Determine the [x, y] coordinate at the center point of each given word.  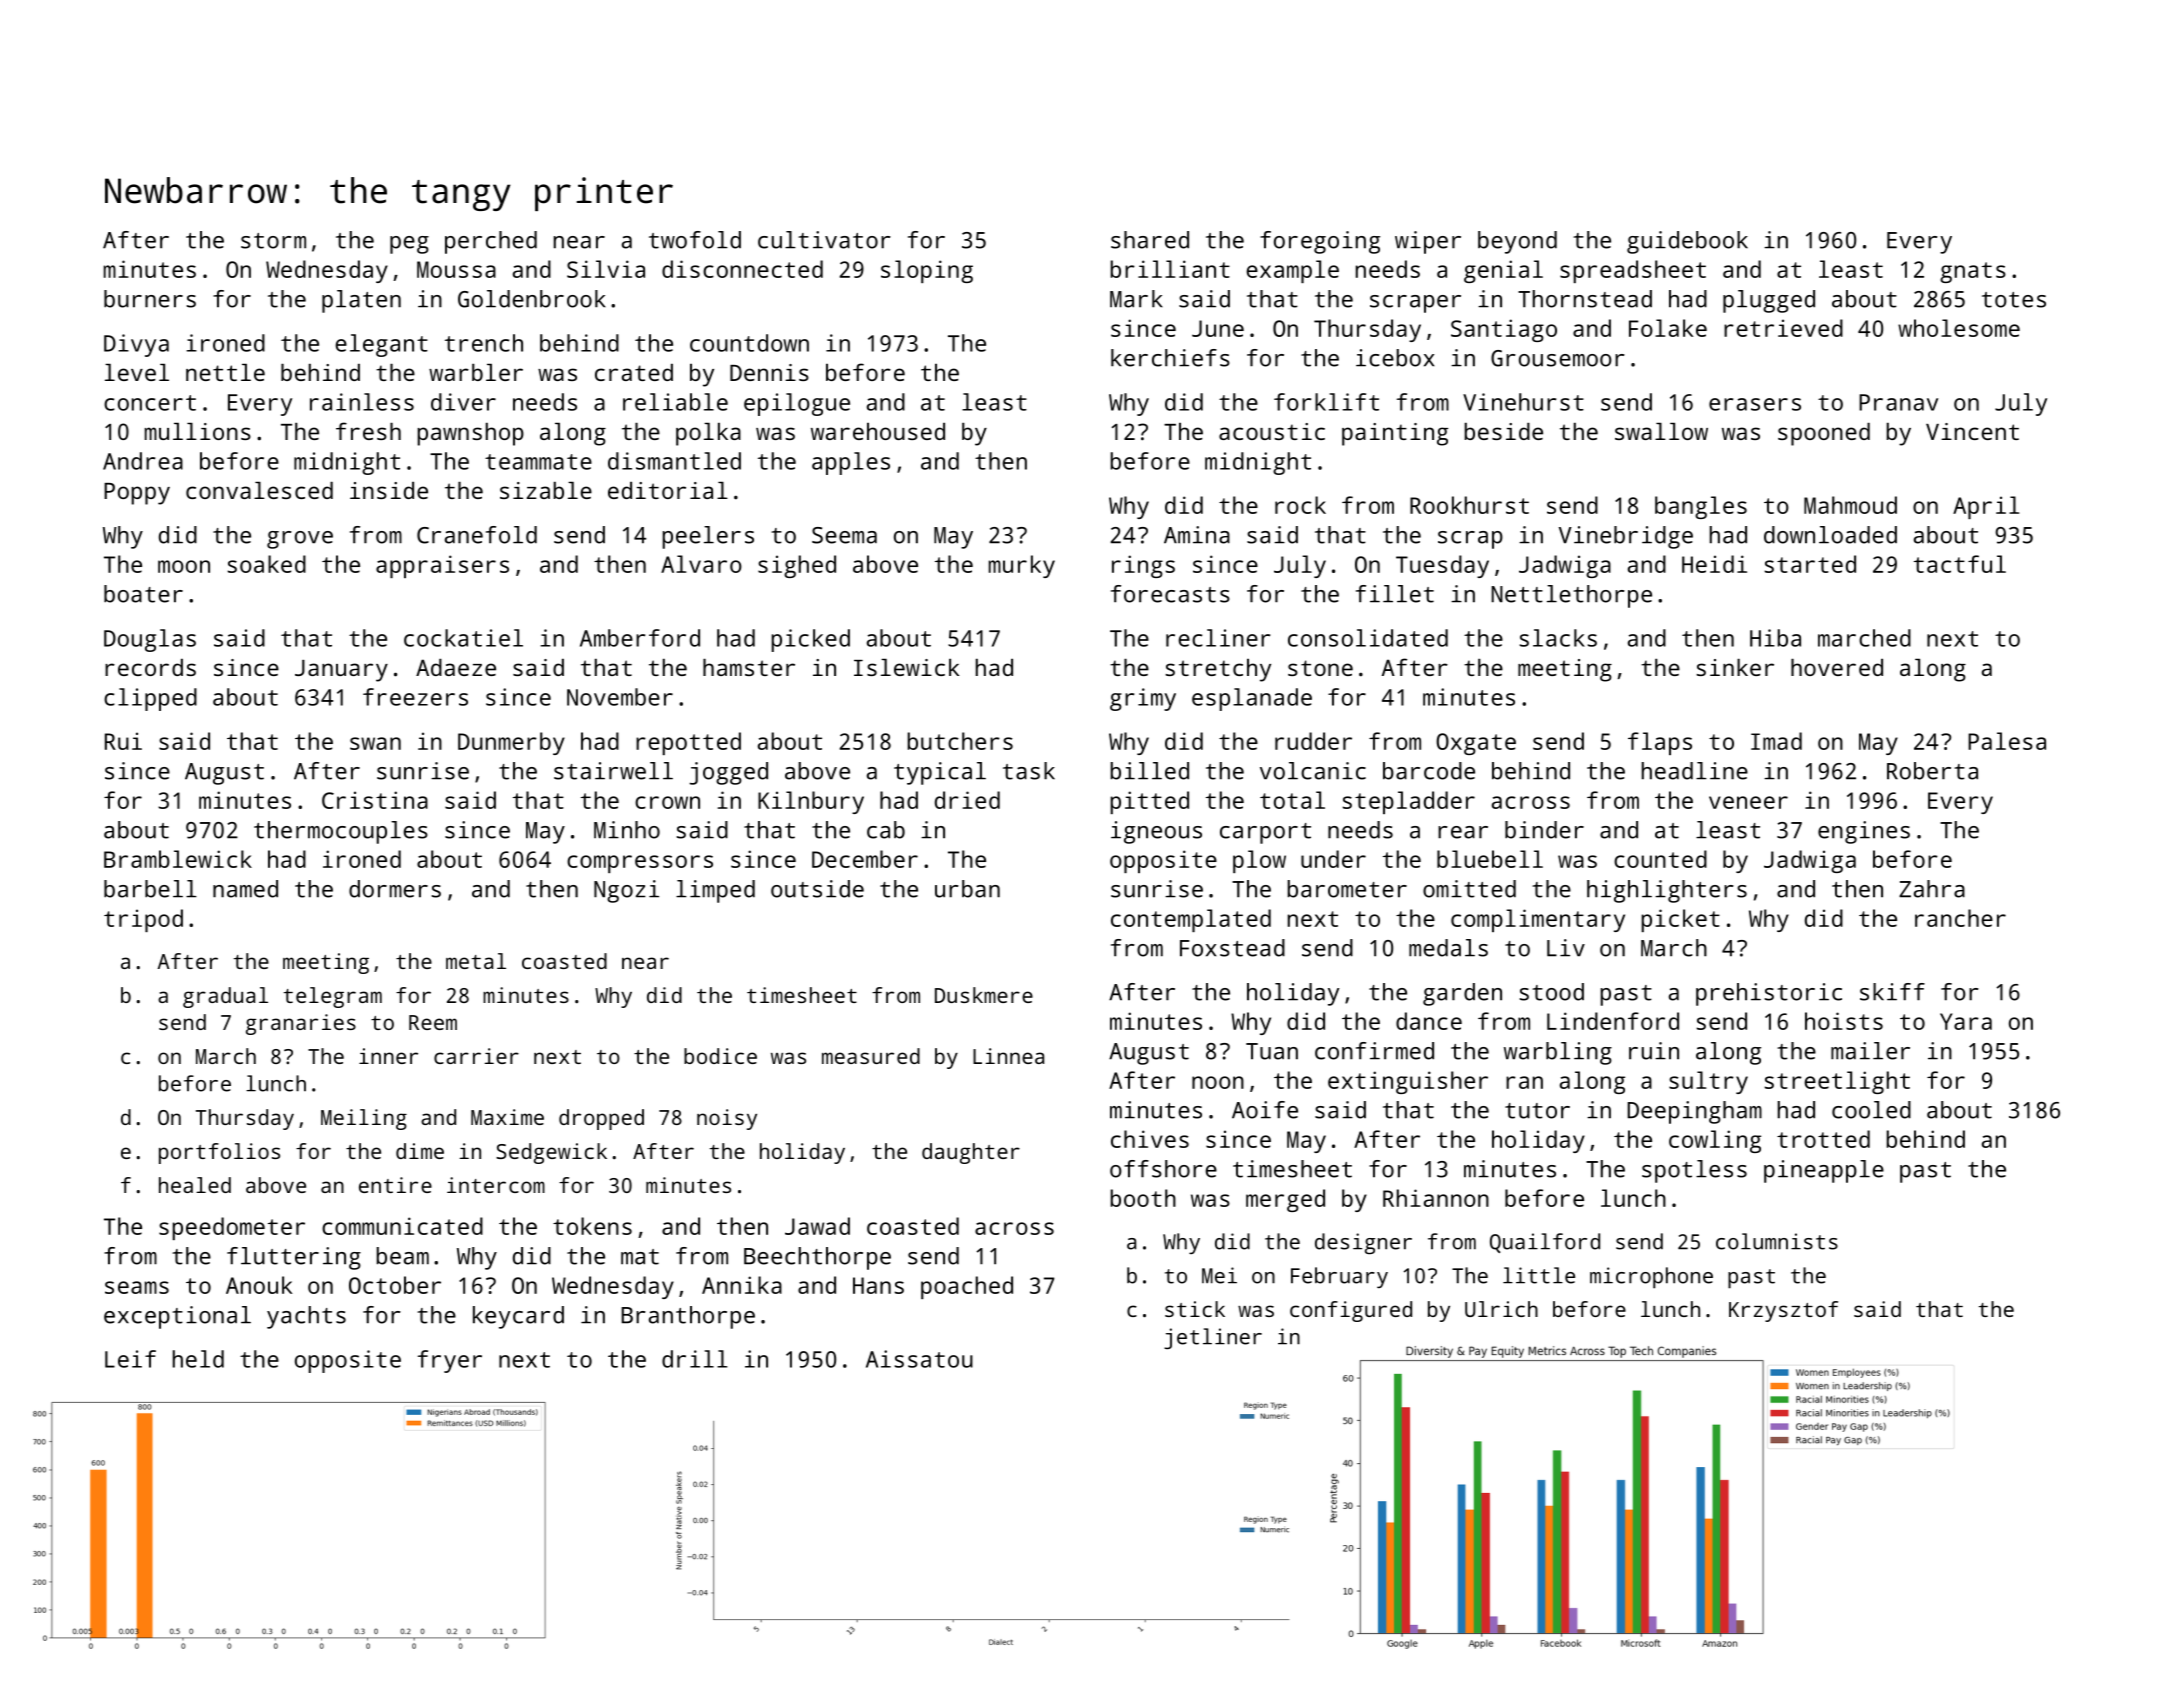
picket [1680, 920]
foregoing [1320, 242]
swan [375, 743]
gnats [1973, 272]
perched [491, 242]
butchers [960, 741]
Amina [1197, 535]
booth [1143, 1198]
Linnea [1008, 1056]
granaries [301, 1024]
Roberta [1932, 771]
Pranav [1898, 402]
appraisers [442, 566]
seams [137, 1287]
